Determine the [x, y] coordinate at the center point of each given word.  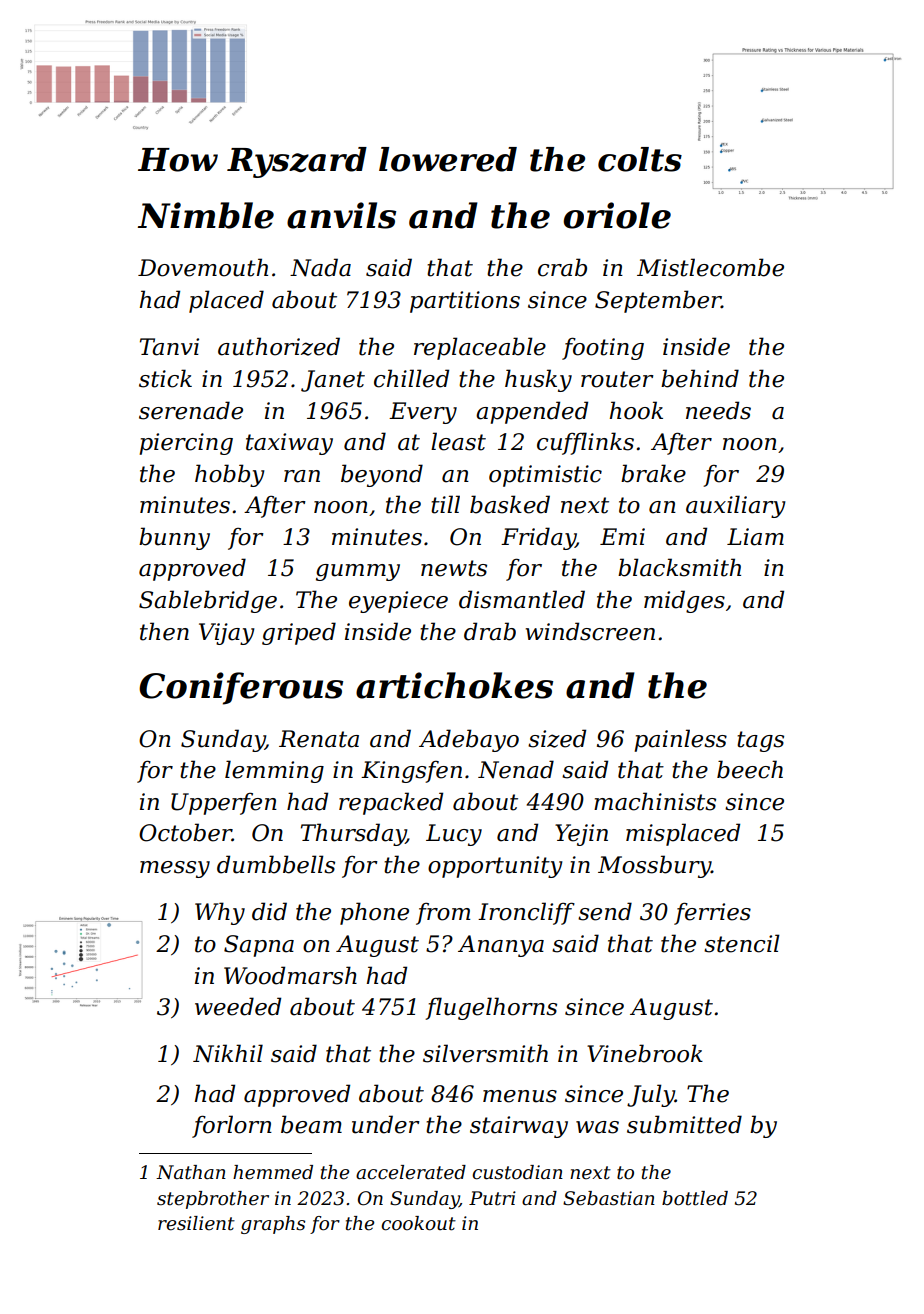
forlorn [232, 1126]
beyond [382, 475]
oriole [617, 215]
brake [653, 473]
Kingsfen [411, 772]
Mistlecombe [710, 267]
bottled [695, 1198]
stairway [519, 1127]
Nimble [206, 215]
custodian [517, 1172]
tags [760, 741]
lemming [274, 771]
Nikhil [228, 1053]
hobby [230, 475]
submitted [684, 1124]
